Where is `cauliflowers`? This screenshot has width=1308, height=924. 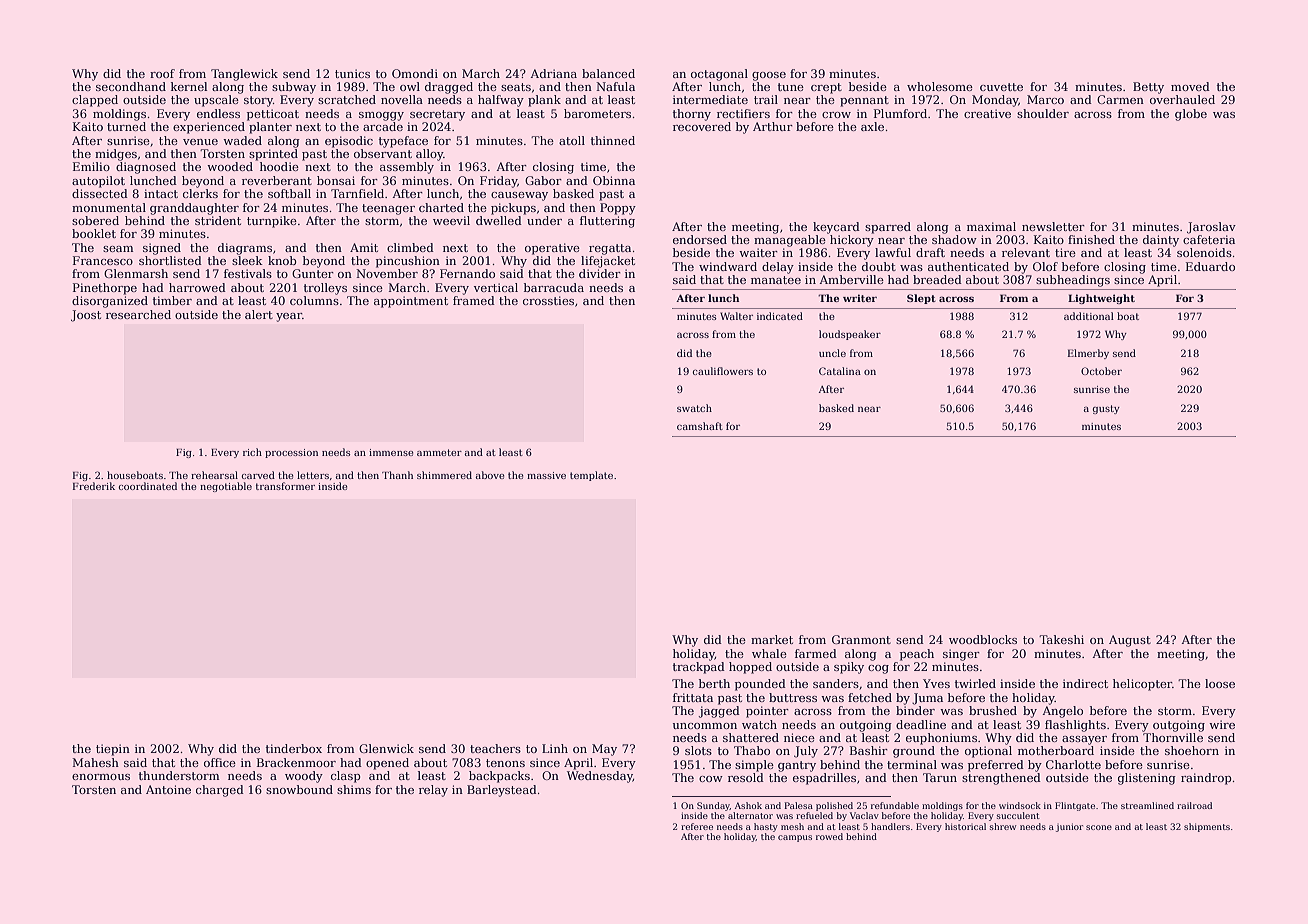
cauliflowers is located at coordinates (723, 371).
